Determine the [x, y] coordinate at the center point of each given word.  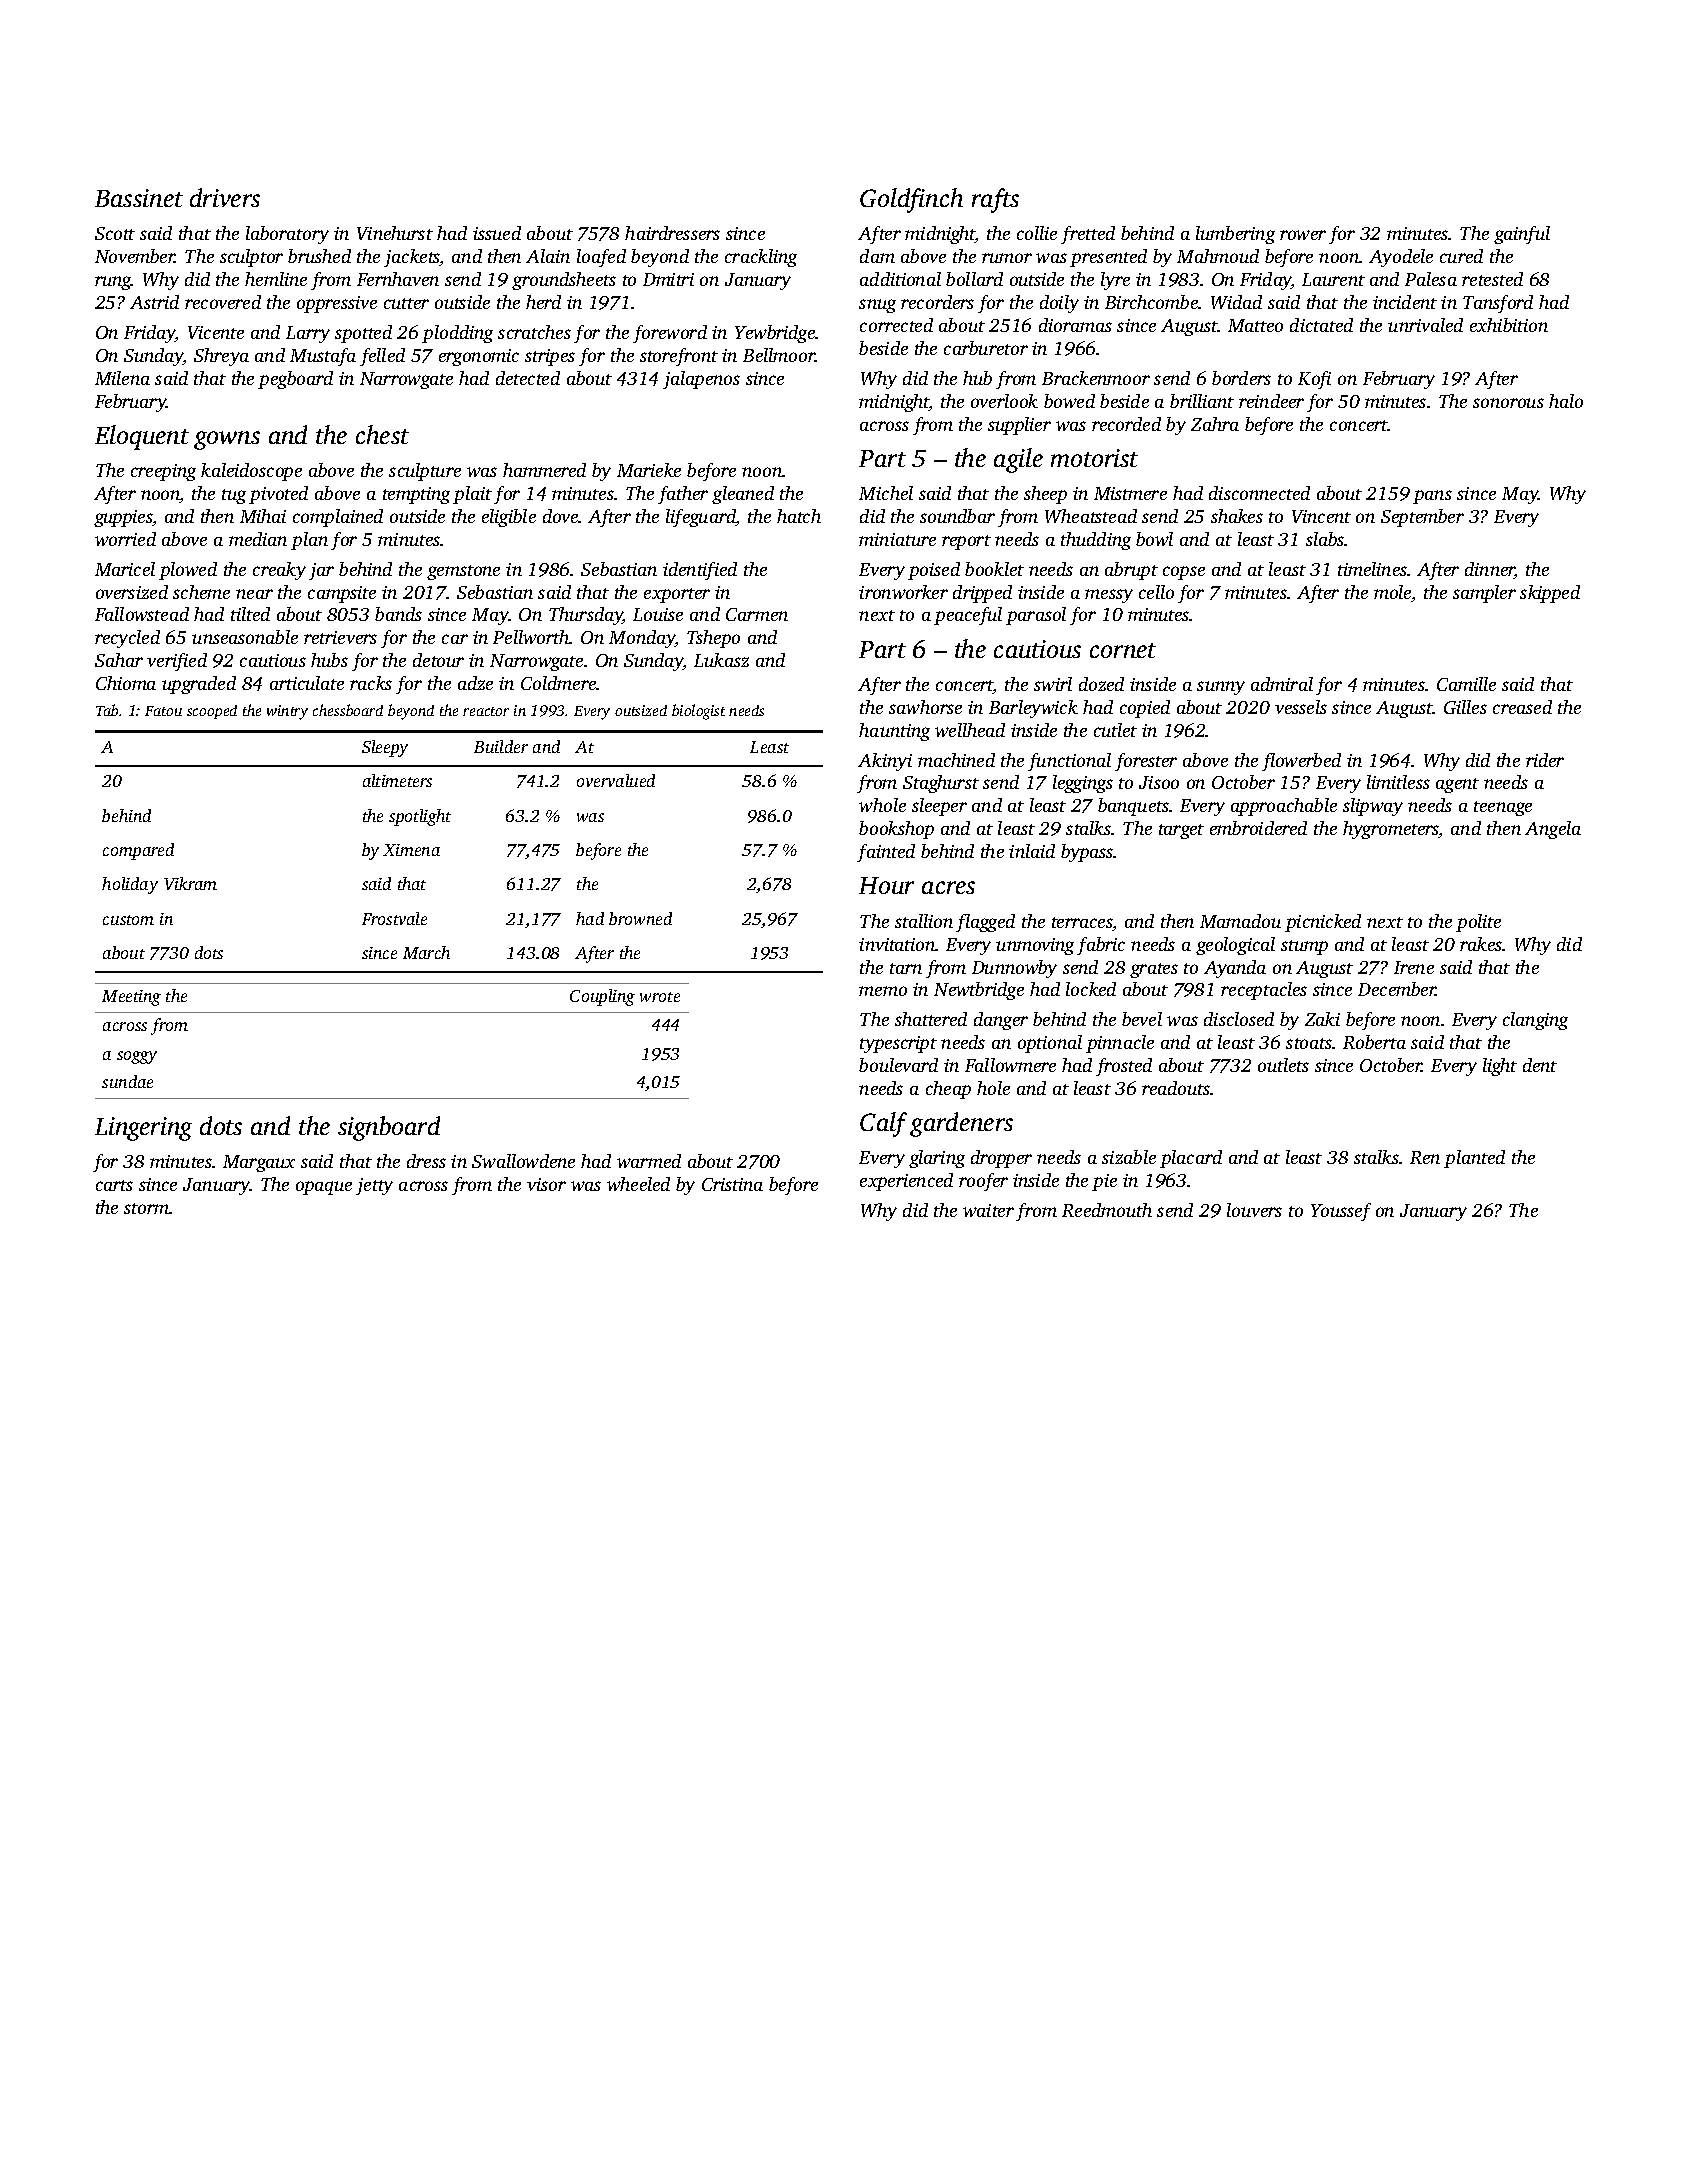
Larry [308, 334]
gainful [1522, 235]
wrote [660, 997]
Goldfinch [911, 200]
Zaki [1322, 1019]
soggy [137, 1057]
